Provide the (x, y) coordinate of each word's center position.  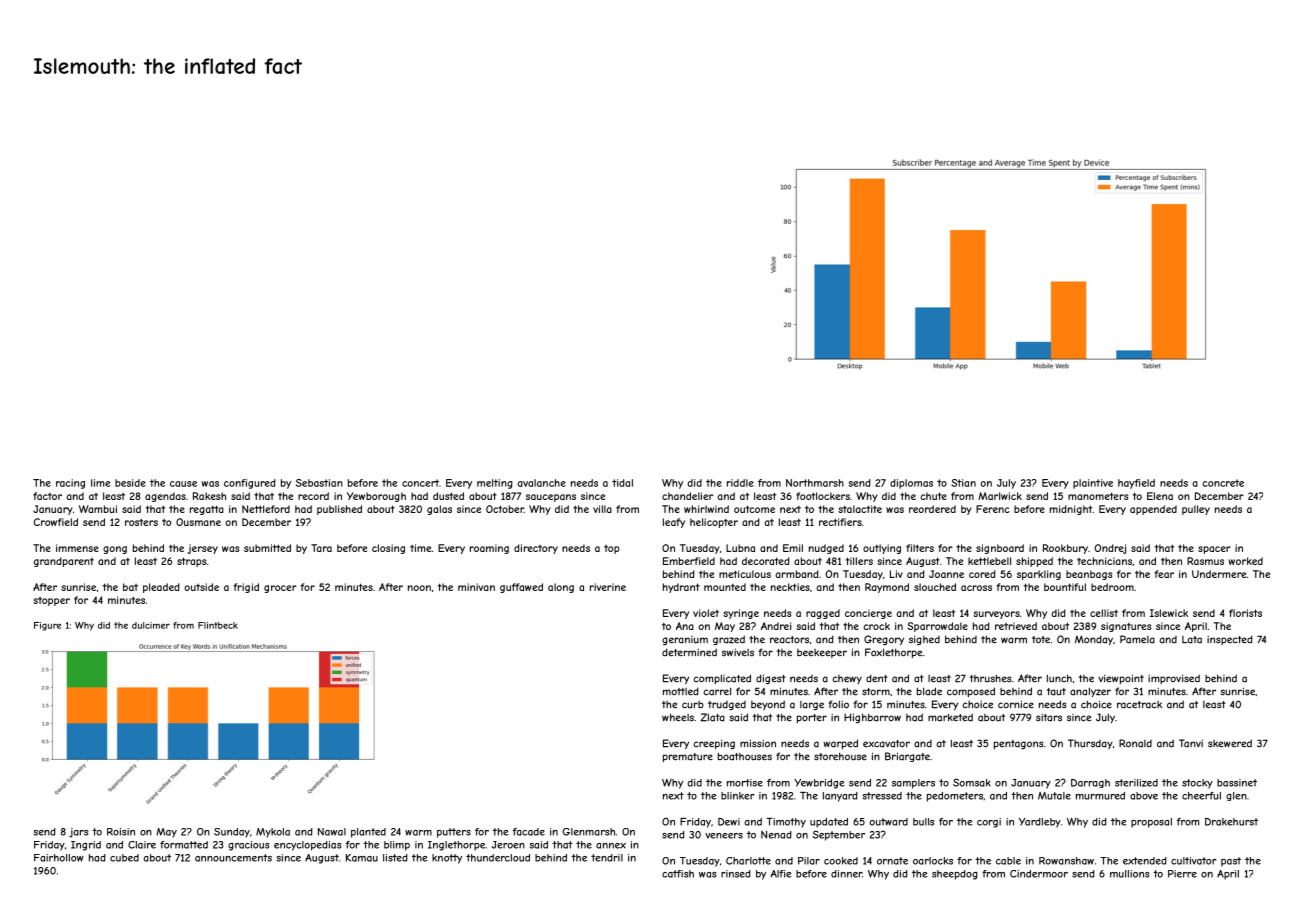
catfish (678, 874)
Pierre (1182, 874)
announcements (233, 858)
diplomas (911, 484)
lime (100, 483)
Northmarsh (815, 483)
